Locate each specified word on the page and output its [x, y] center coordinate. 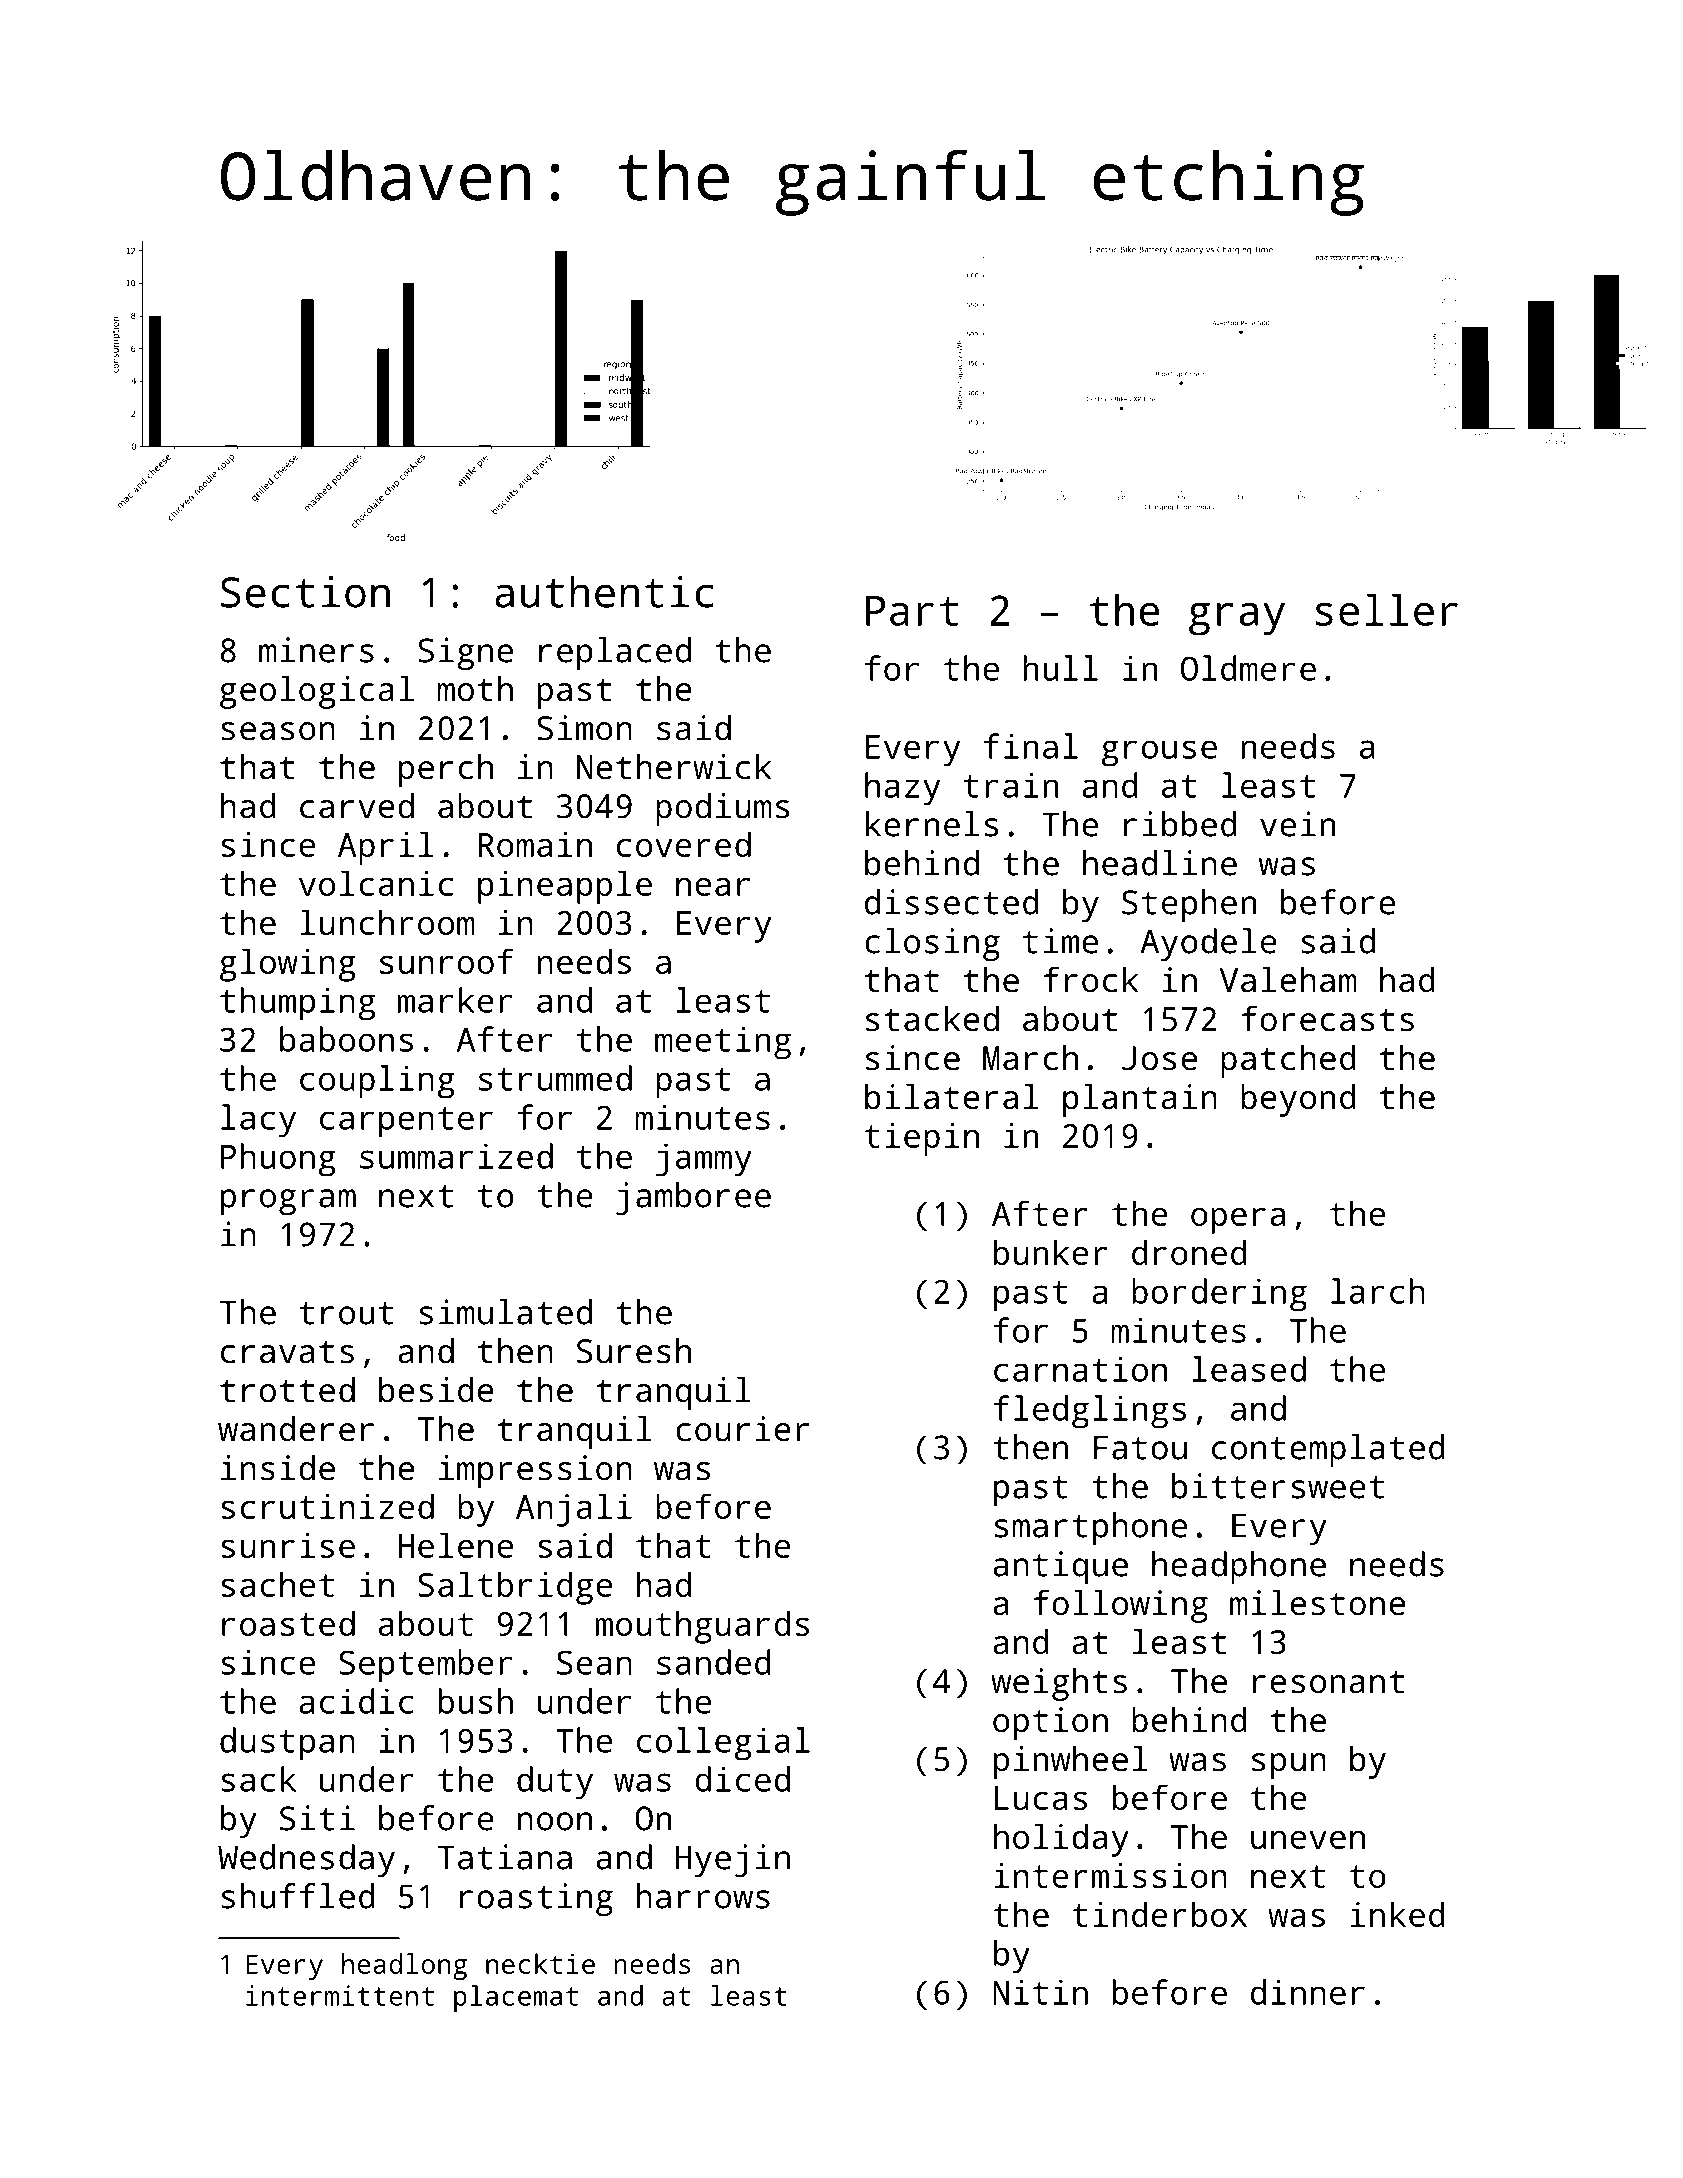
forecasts [1327, 1019]
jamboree [693, 1198]
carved [357, 806]
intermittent [340, 1995]
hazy [902, 789]
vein [1297, 824]
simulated [505, 1312]
